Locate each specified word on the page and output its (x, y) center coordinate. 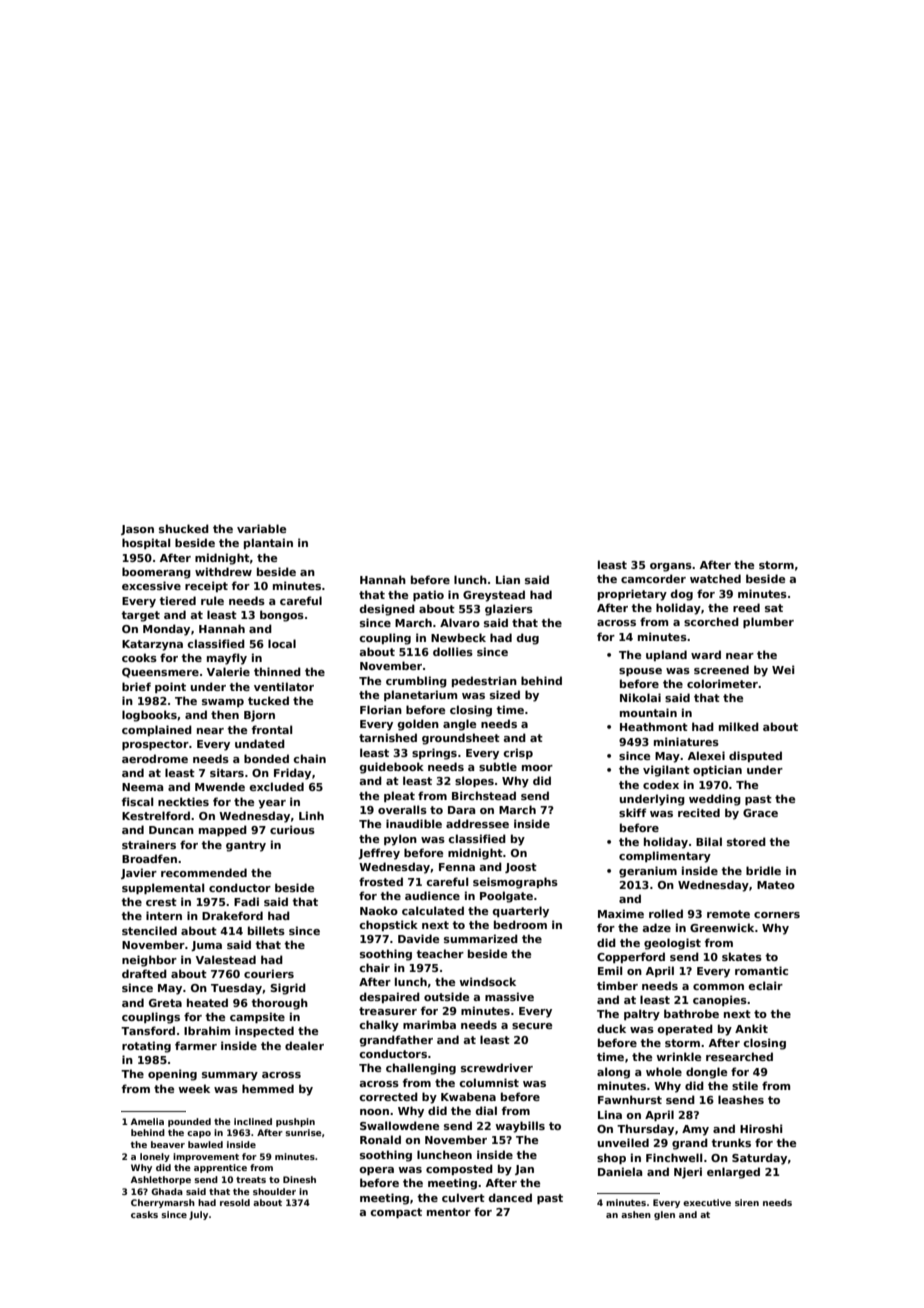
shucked (184, 528)
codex (661, 784)
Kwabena (468, 1096)
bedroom (520, 924)
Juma (206, 946)
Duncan (171, 830)
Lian (508, 579)
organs (671, 567)
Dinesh (299, 1179)
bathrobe (691, 1013)
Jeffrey (379, 854)
